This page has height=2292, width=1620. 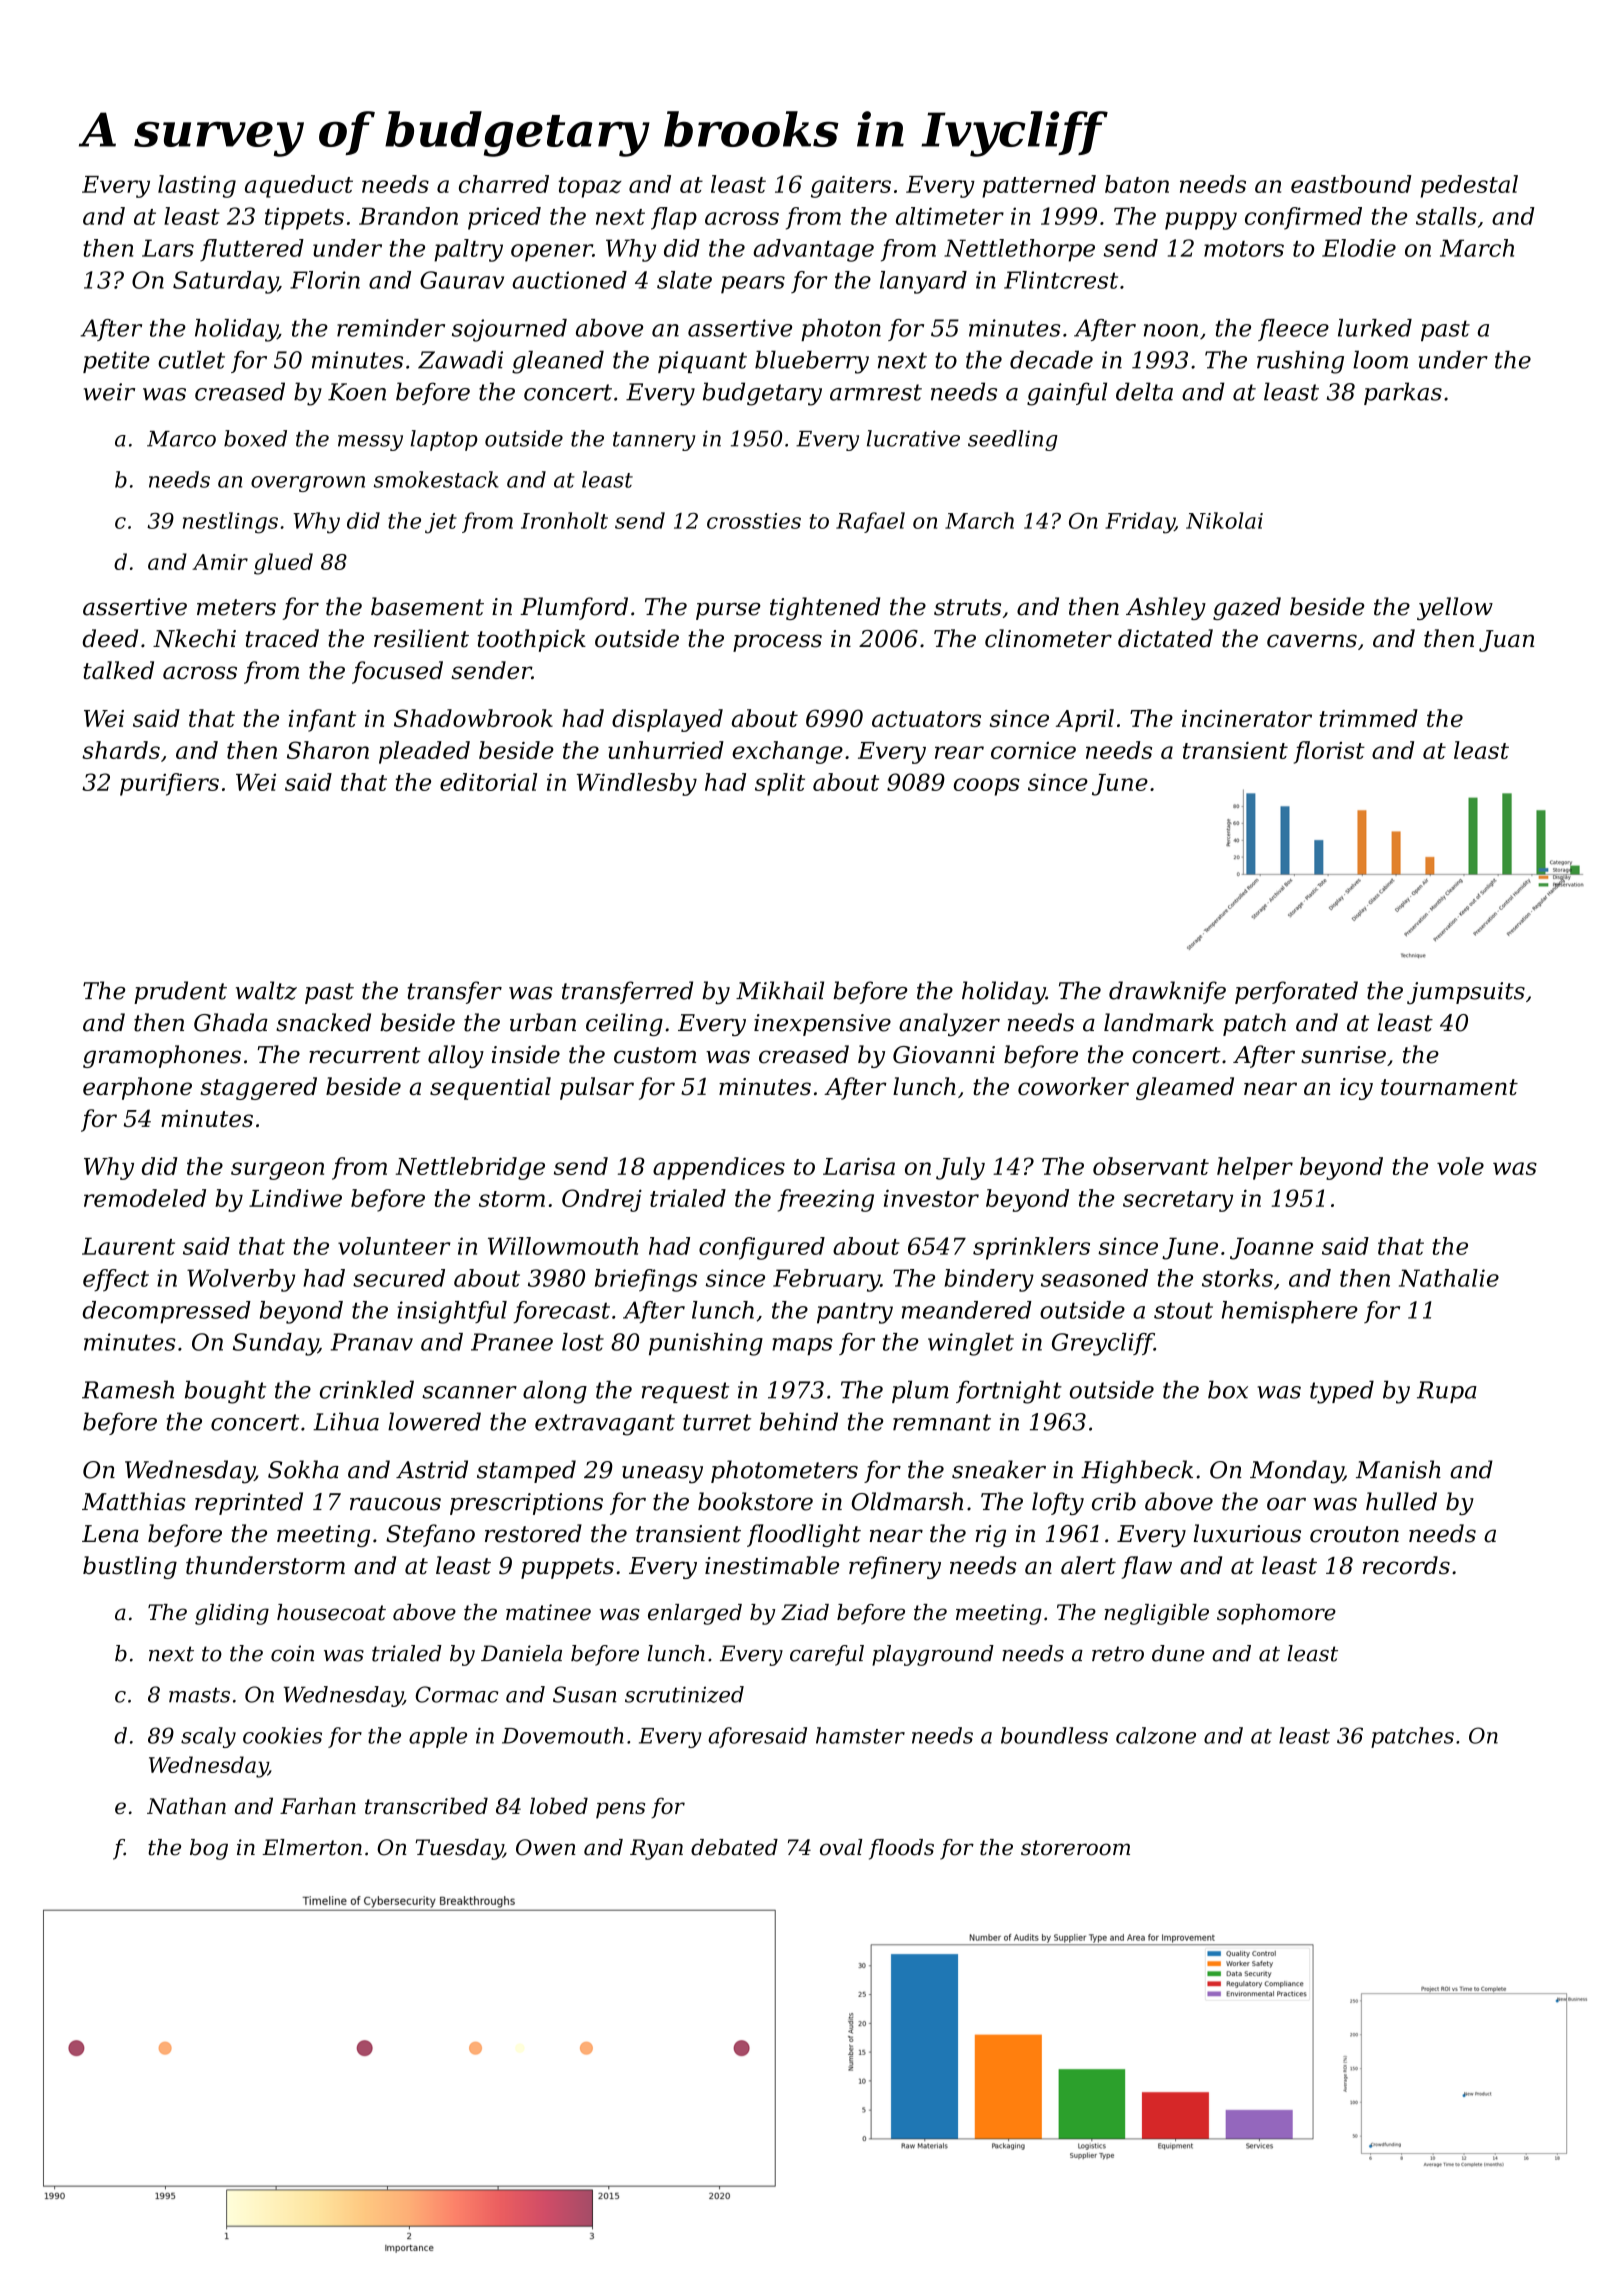 What do you see at coordinates (558, 362) in the page?
I see `gleaned` at bounding box center [558, 362].
